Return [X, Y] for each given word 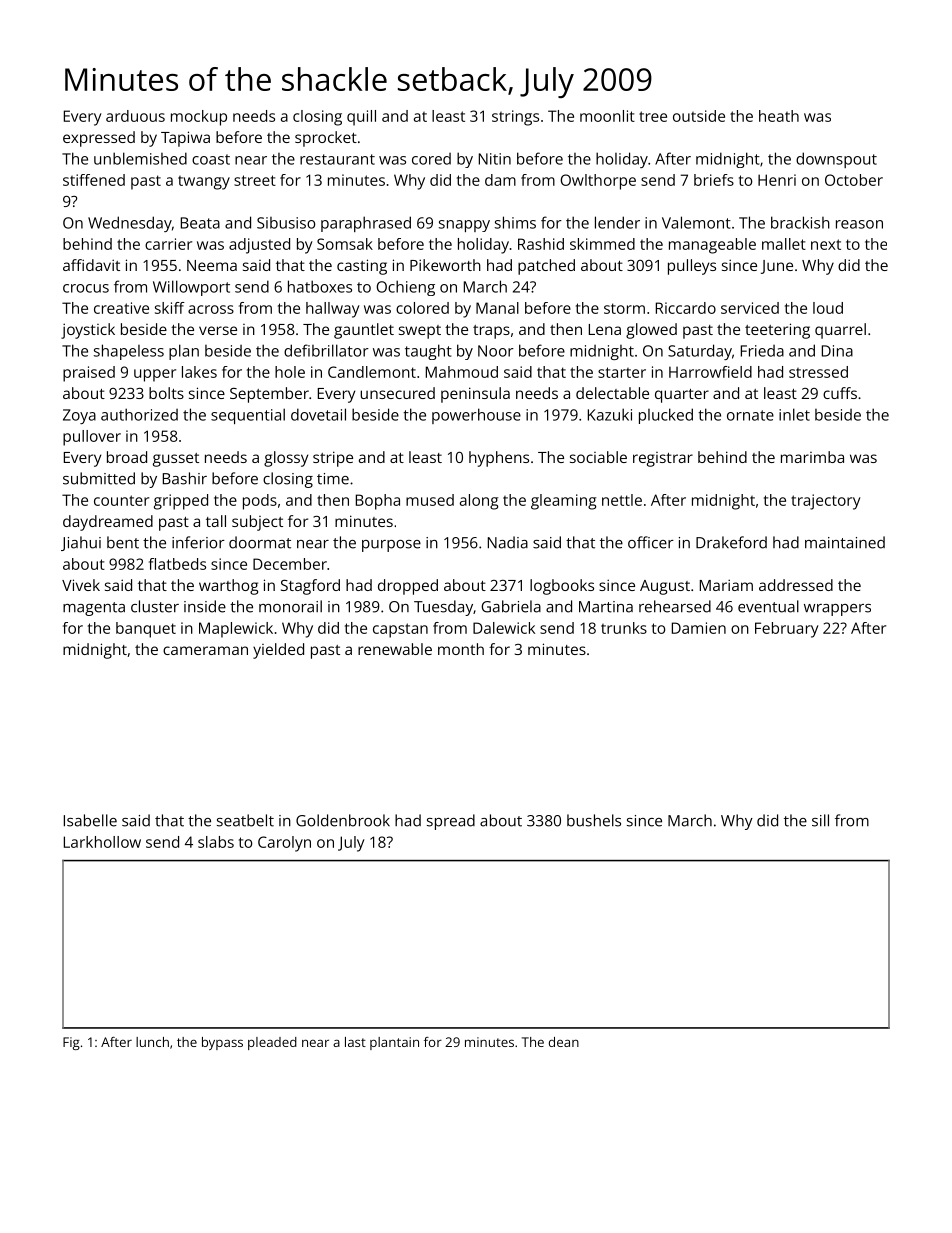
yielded [278, 651]
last [355, 1042]
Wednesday [130, 224]
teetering [777, 331]
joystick [88, 331]
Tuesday [443, 608]
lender [617, 222]
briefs [714, 180]
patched [546, 267]
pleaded [272, 1043]
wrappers [837, 610]
